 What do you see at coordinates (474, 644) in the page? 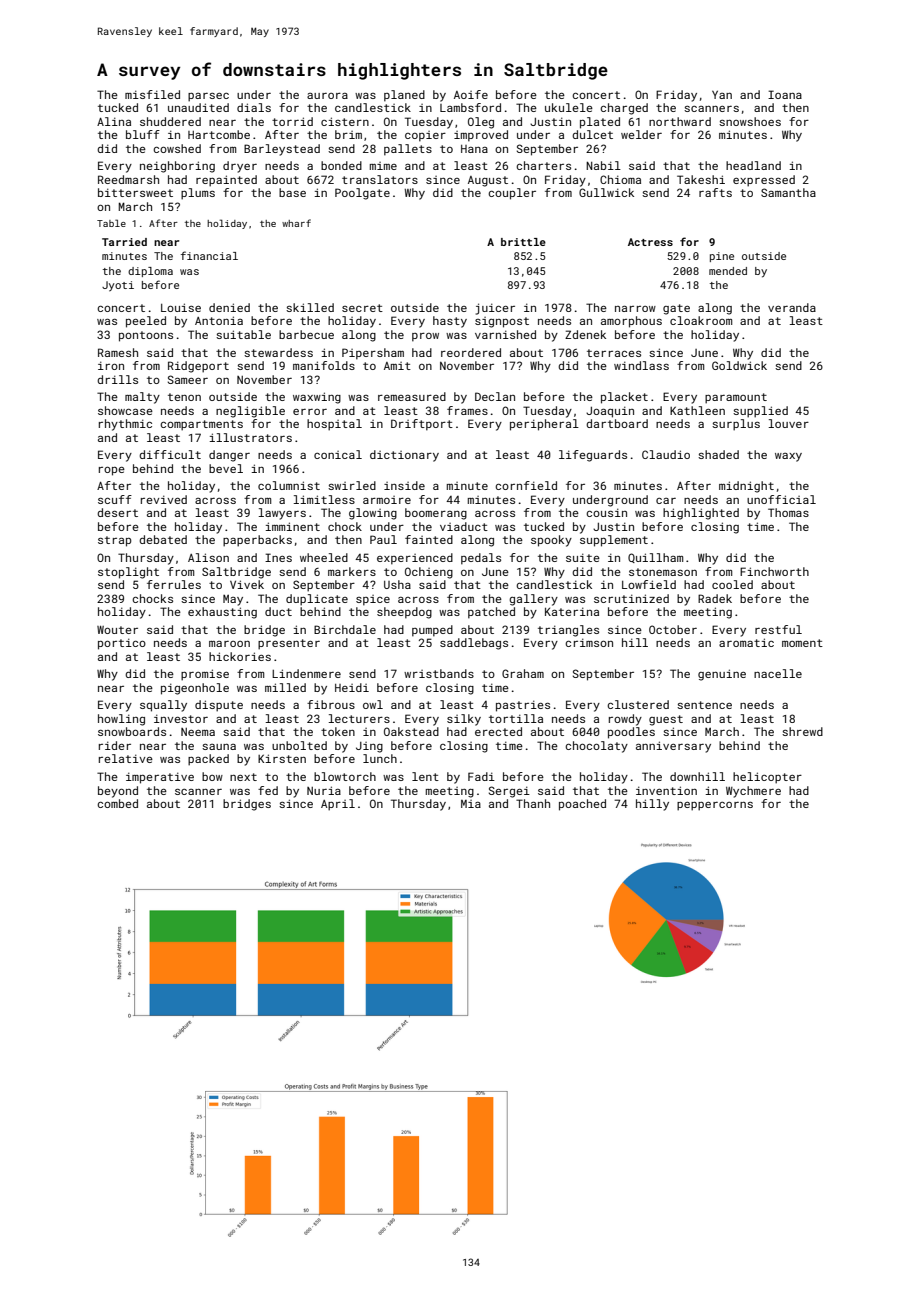
I see `saddlebags` at bounding box center [474, 644].
